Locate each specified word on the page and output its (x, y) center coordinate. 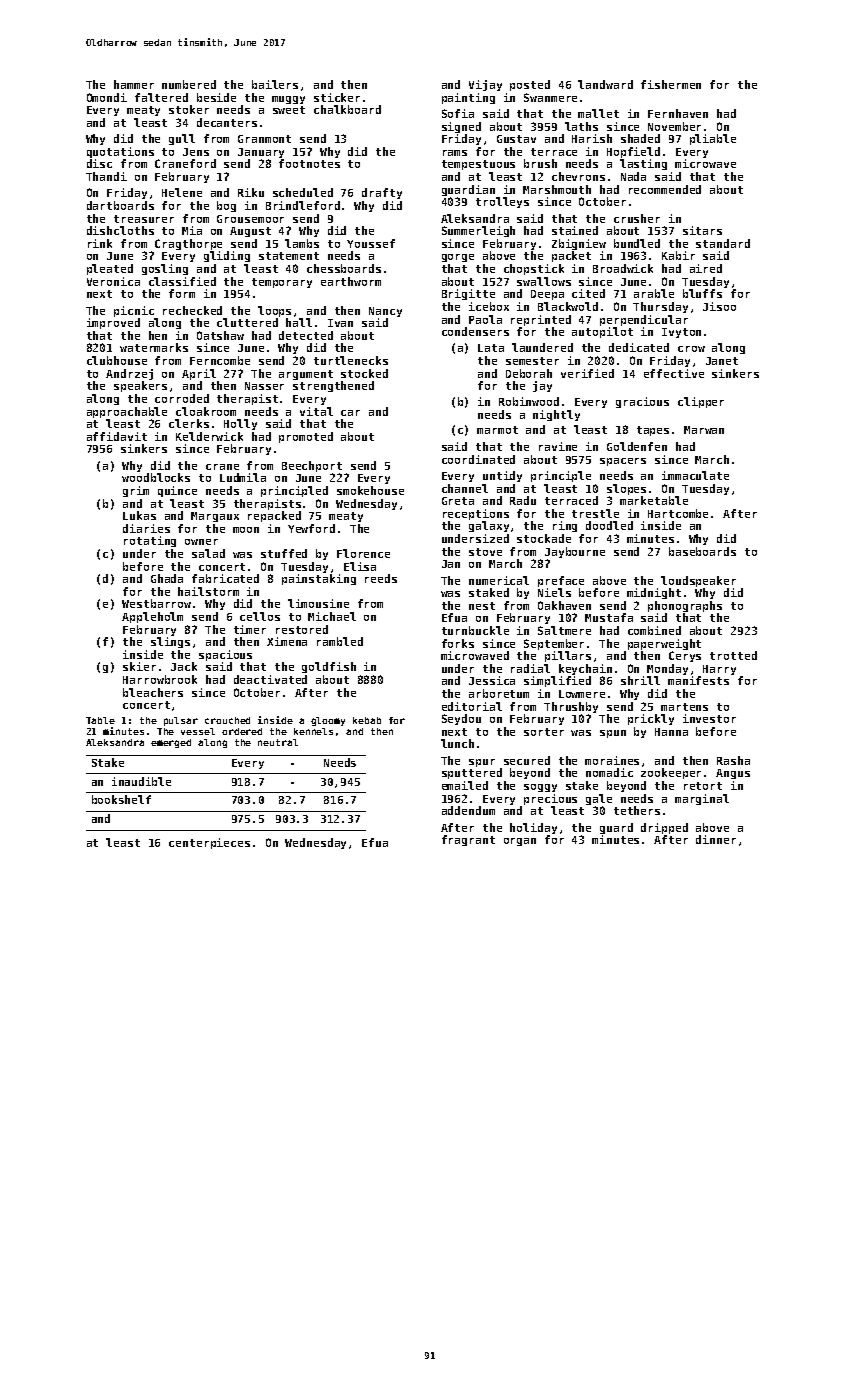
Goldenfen (637, 446)
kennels (313, 731)
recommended (665, 189)
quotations (120, 152)
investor (709, 718)
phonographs (685, 606)
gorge (458, 258)
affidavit (117, 436)
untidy (502, 476)
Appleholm (152, 617)
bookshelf (121, 799)
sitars (702, 230)
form (182, 293)
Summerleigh (478, 231)
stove (485, 552)
